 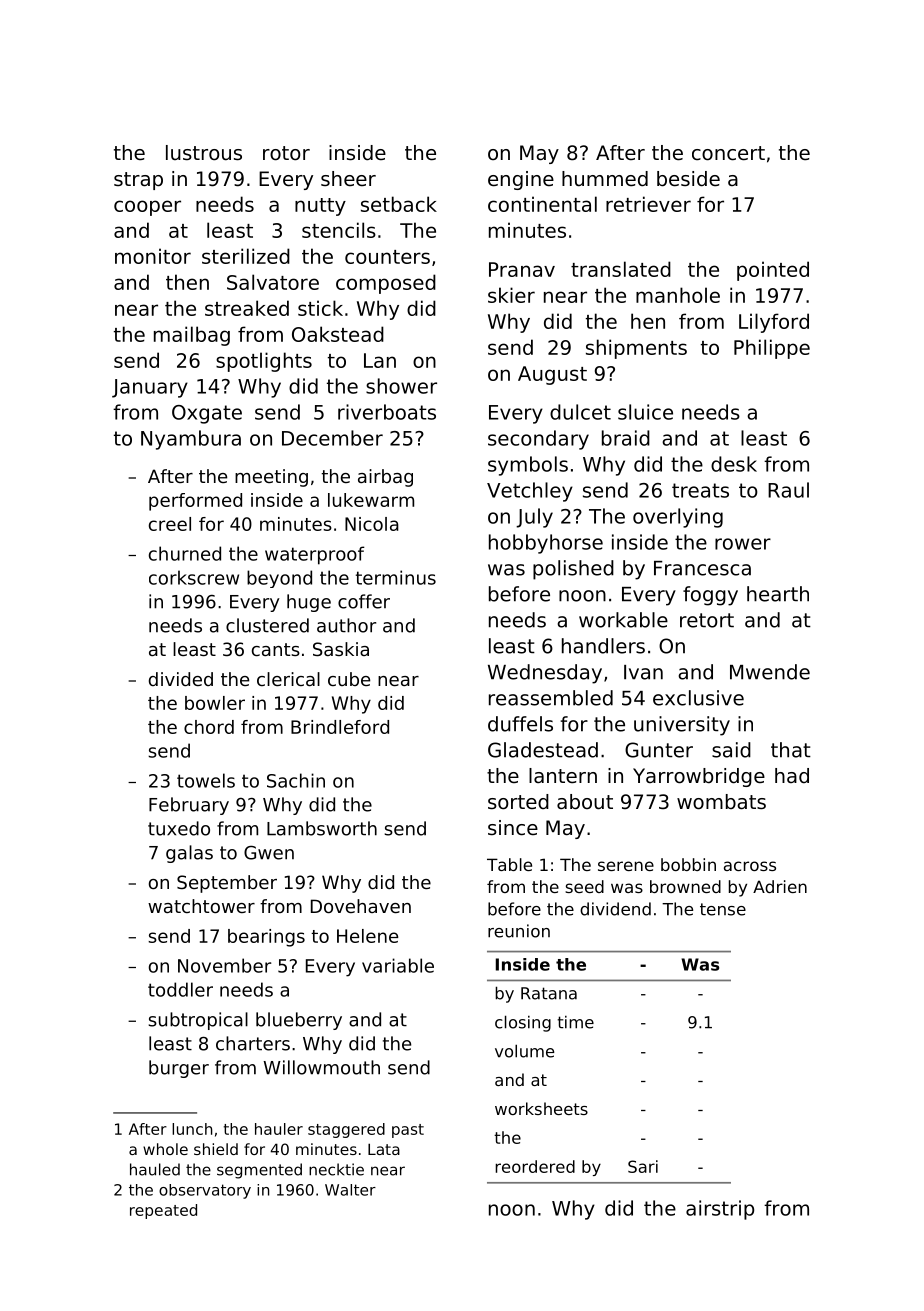 What do you see at coordinates (678, 518) in the screenshot?
I see `overlying` at bounding box center [678, 518].
